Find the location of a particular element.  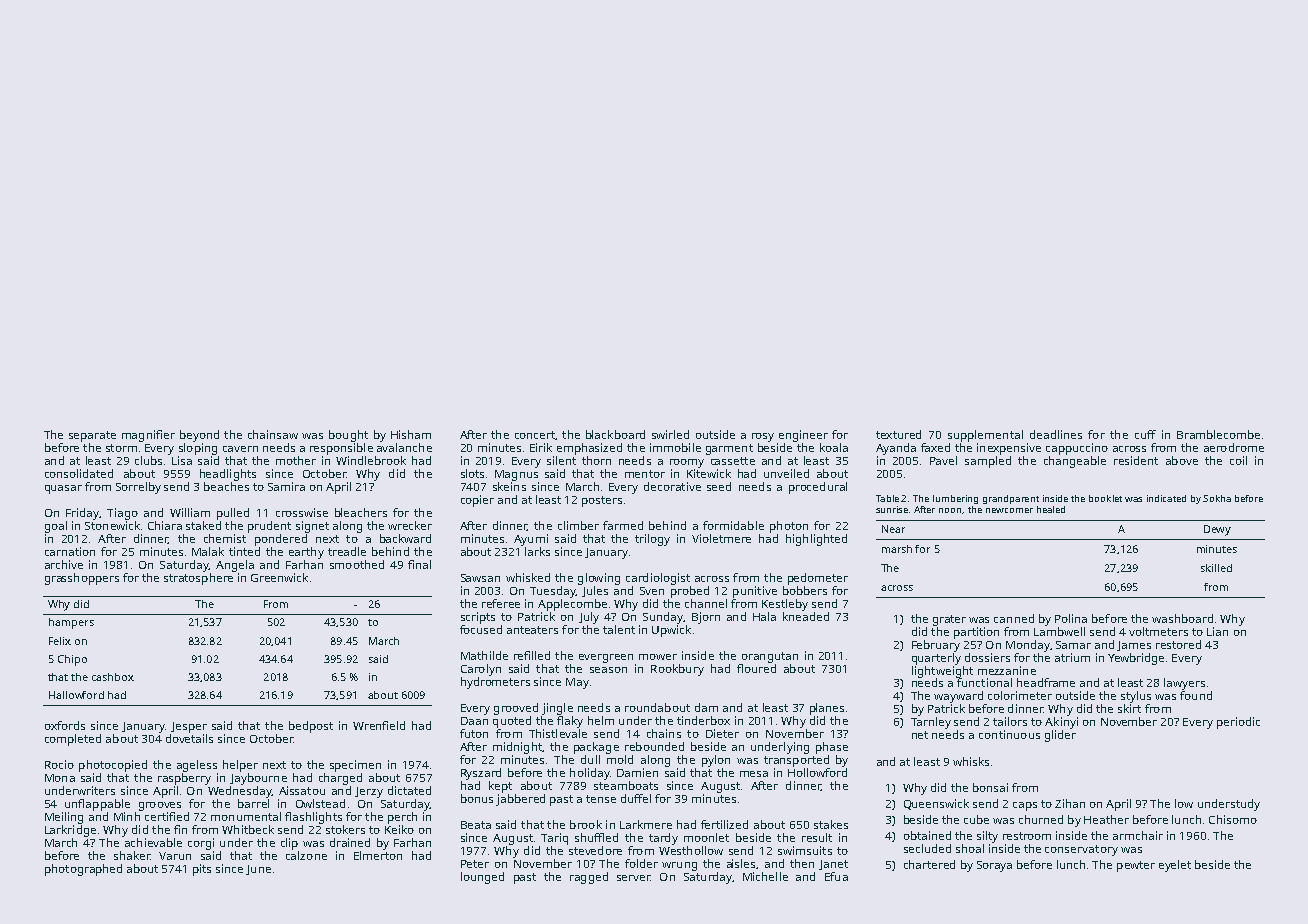

cavern is located at coordinates (240, 449).
